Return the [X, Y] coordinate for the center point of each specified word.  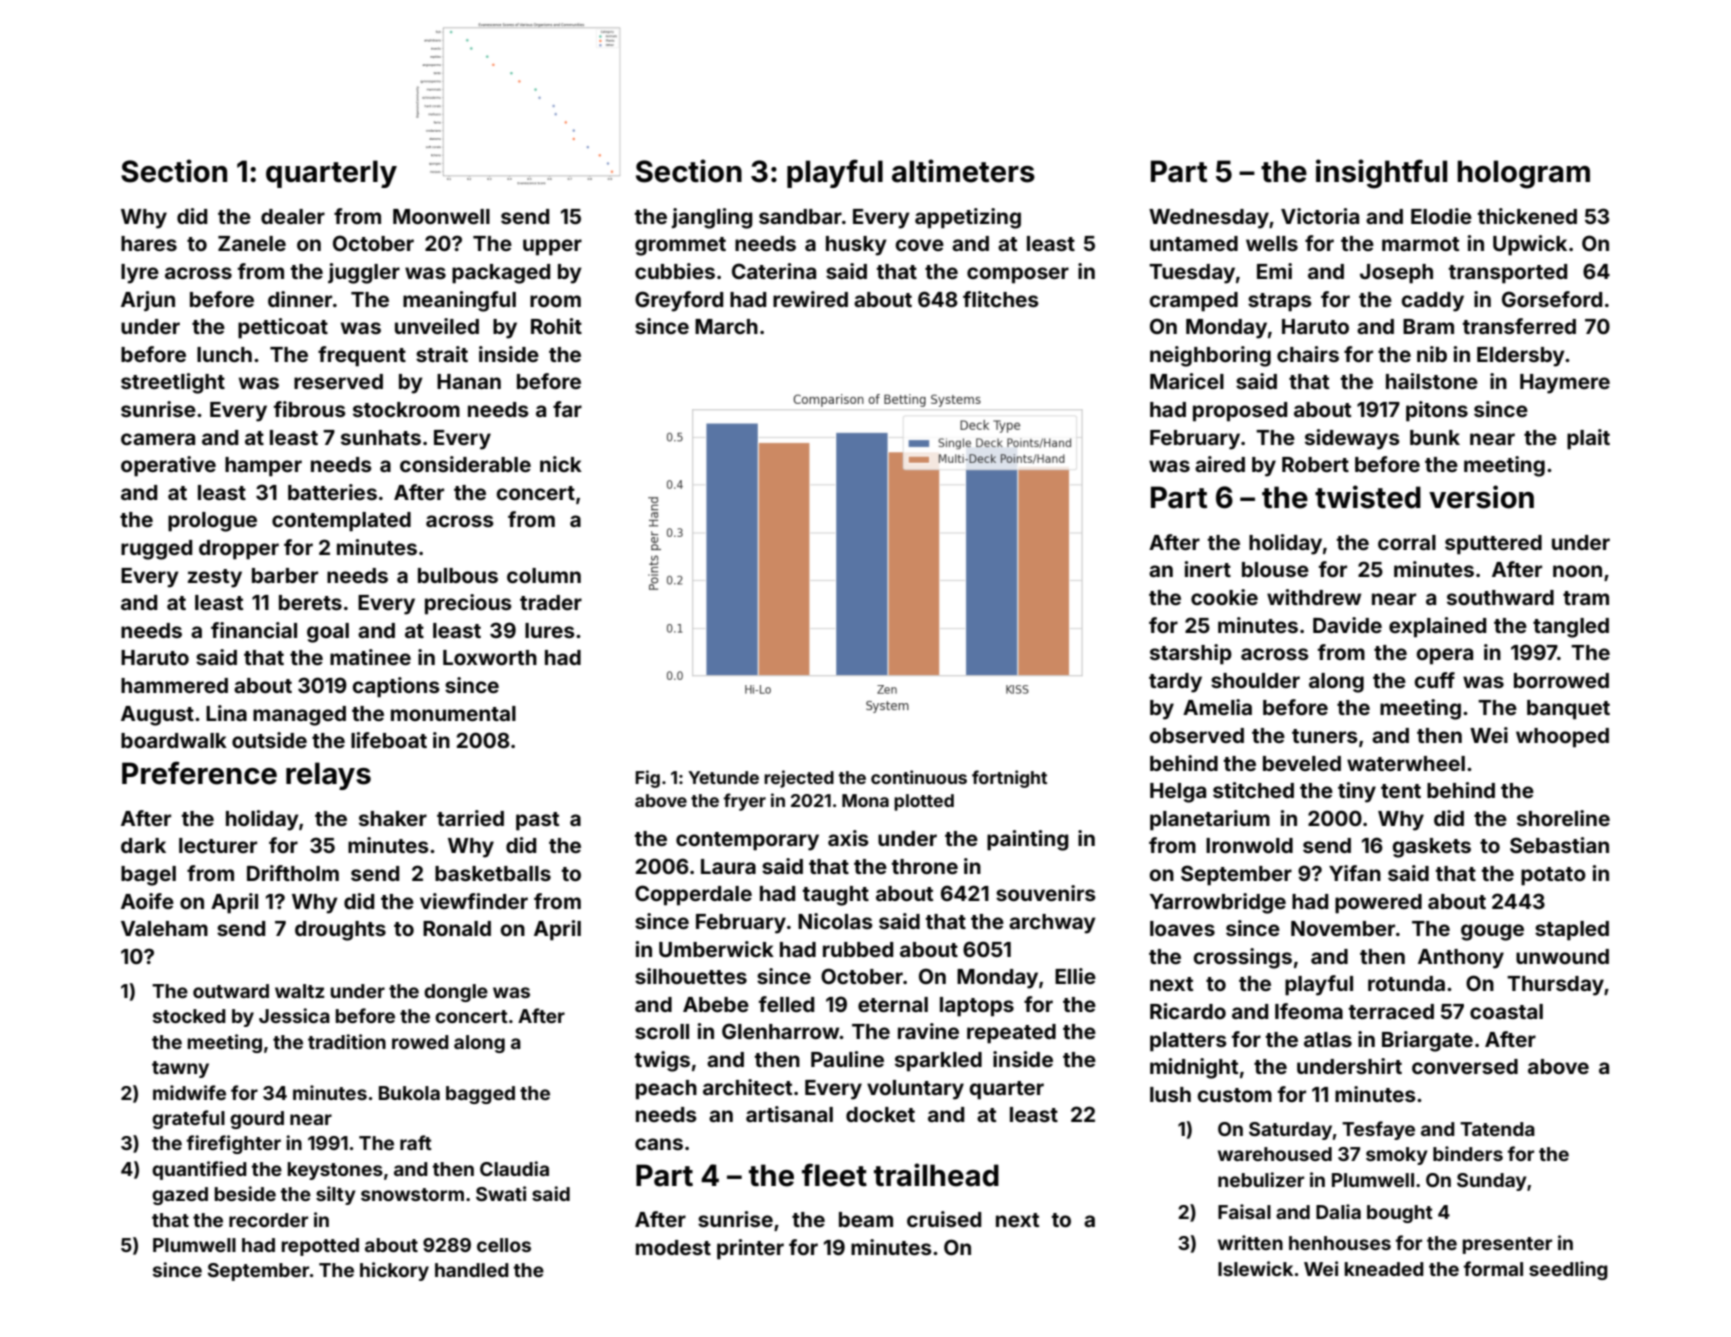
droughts [340, 931]
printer [750, 1249]
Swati [501, 1193]
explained [1437, 627]
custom [1234, 1095]
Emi [1274, 271]
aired [1220, 464]
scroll [662, 1031]
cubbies [675, 271]
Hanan [469, 381]
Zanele [252, 243]
